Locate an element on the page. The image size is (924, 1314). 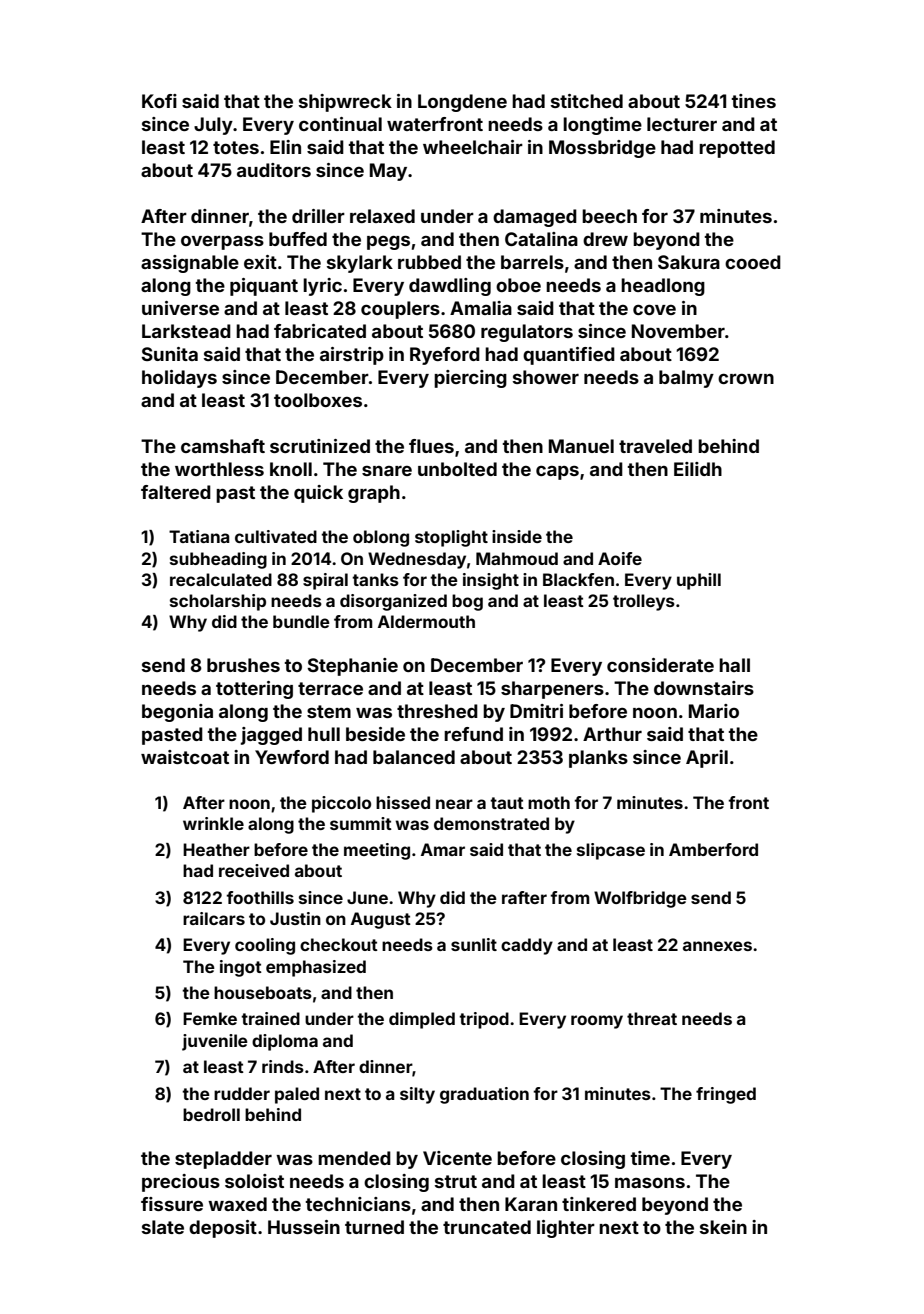
beside is located at coordinates (375, 734).
